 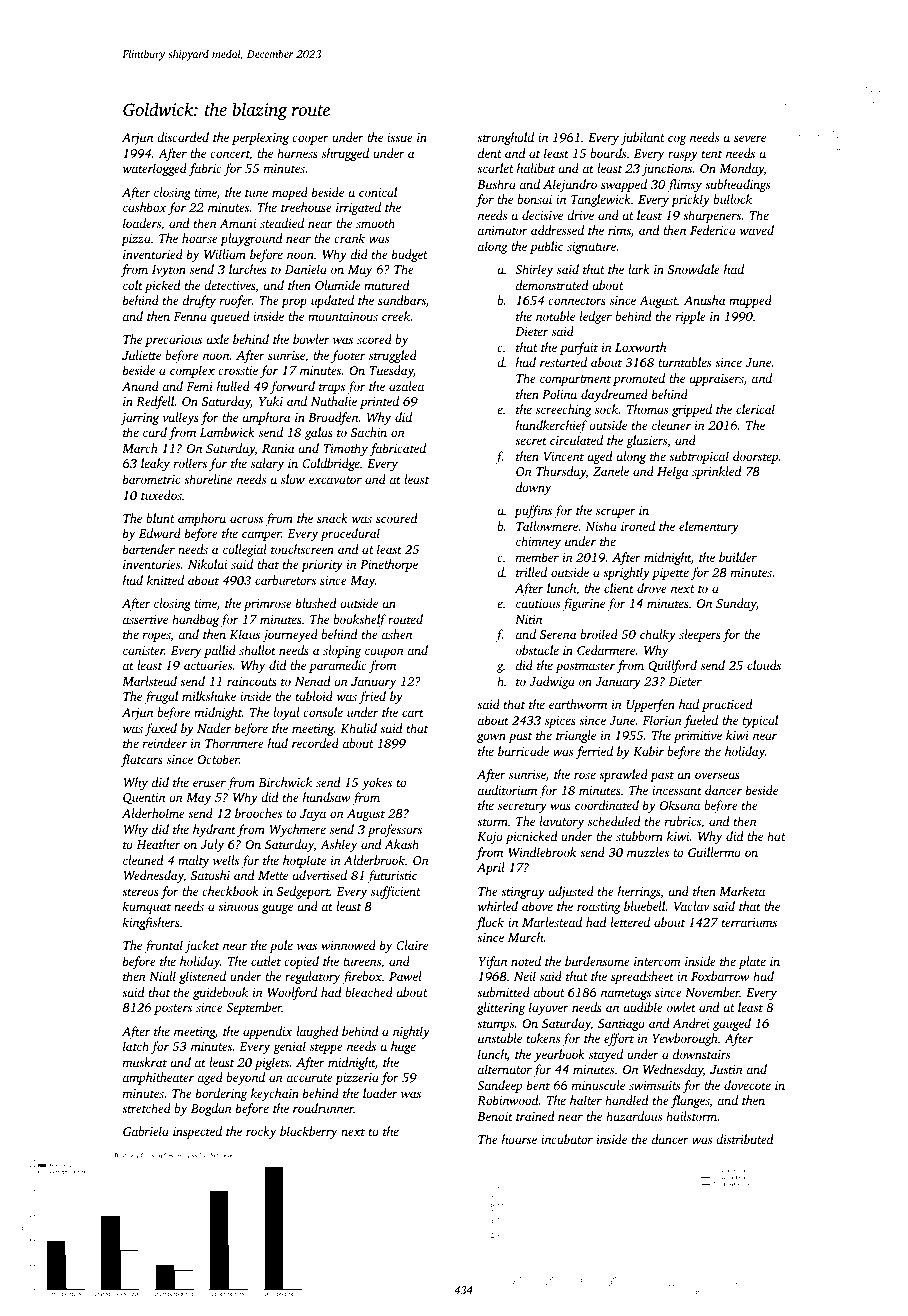 What do you see at coordinates (538, 542) in the image?
I see `chimney` at bounding box center [538, 542].
